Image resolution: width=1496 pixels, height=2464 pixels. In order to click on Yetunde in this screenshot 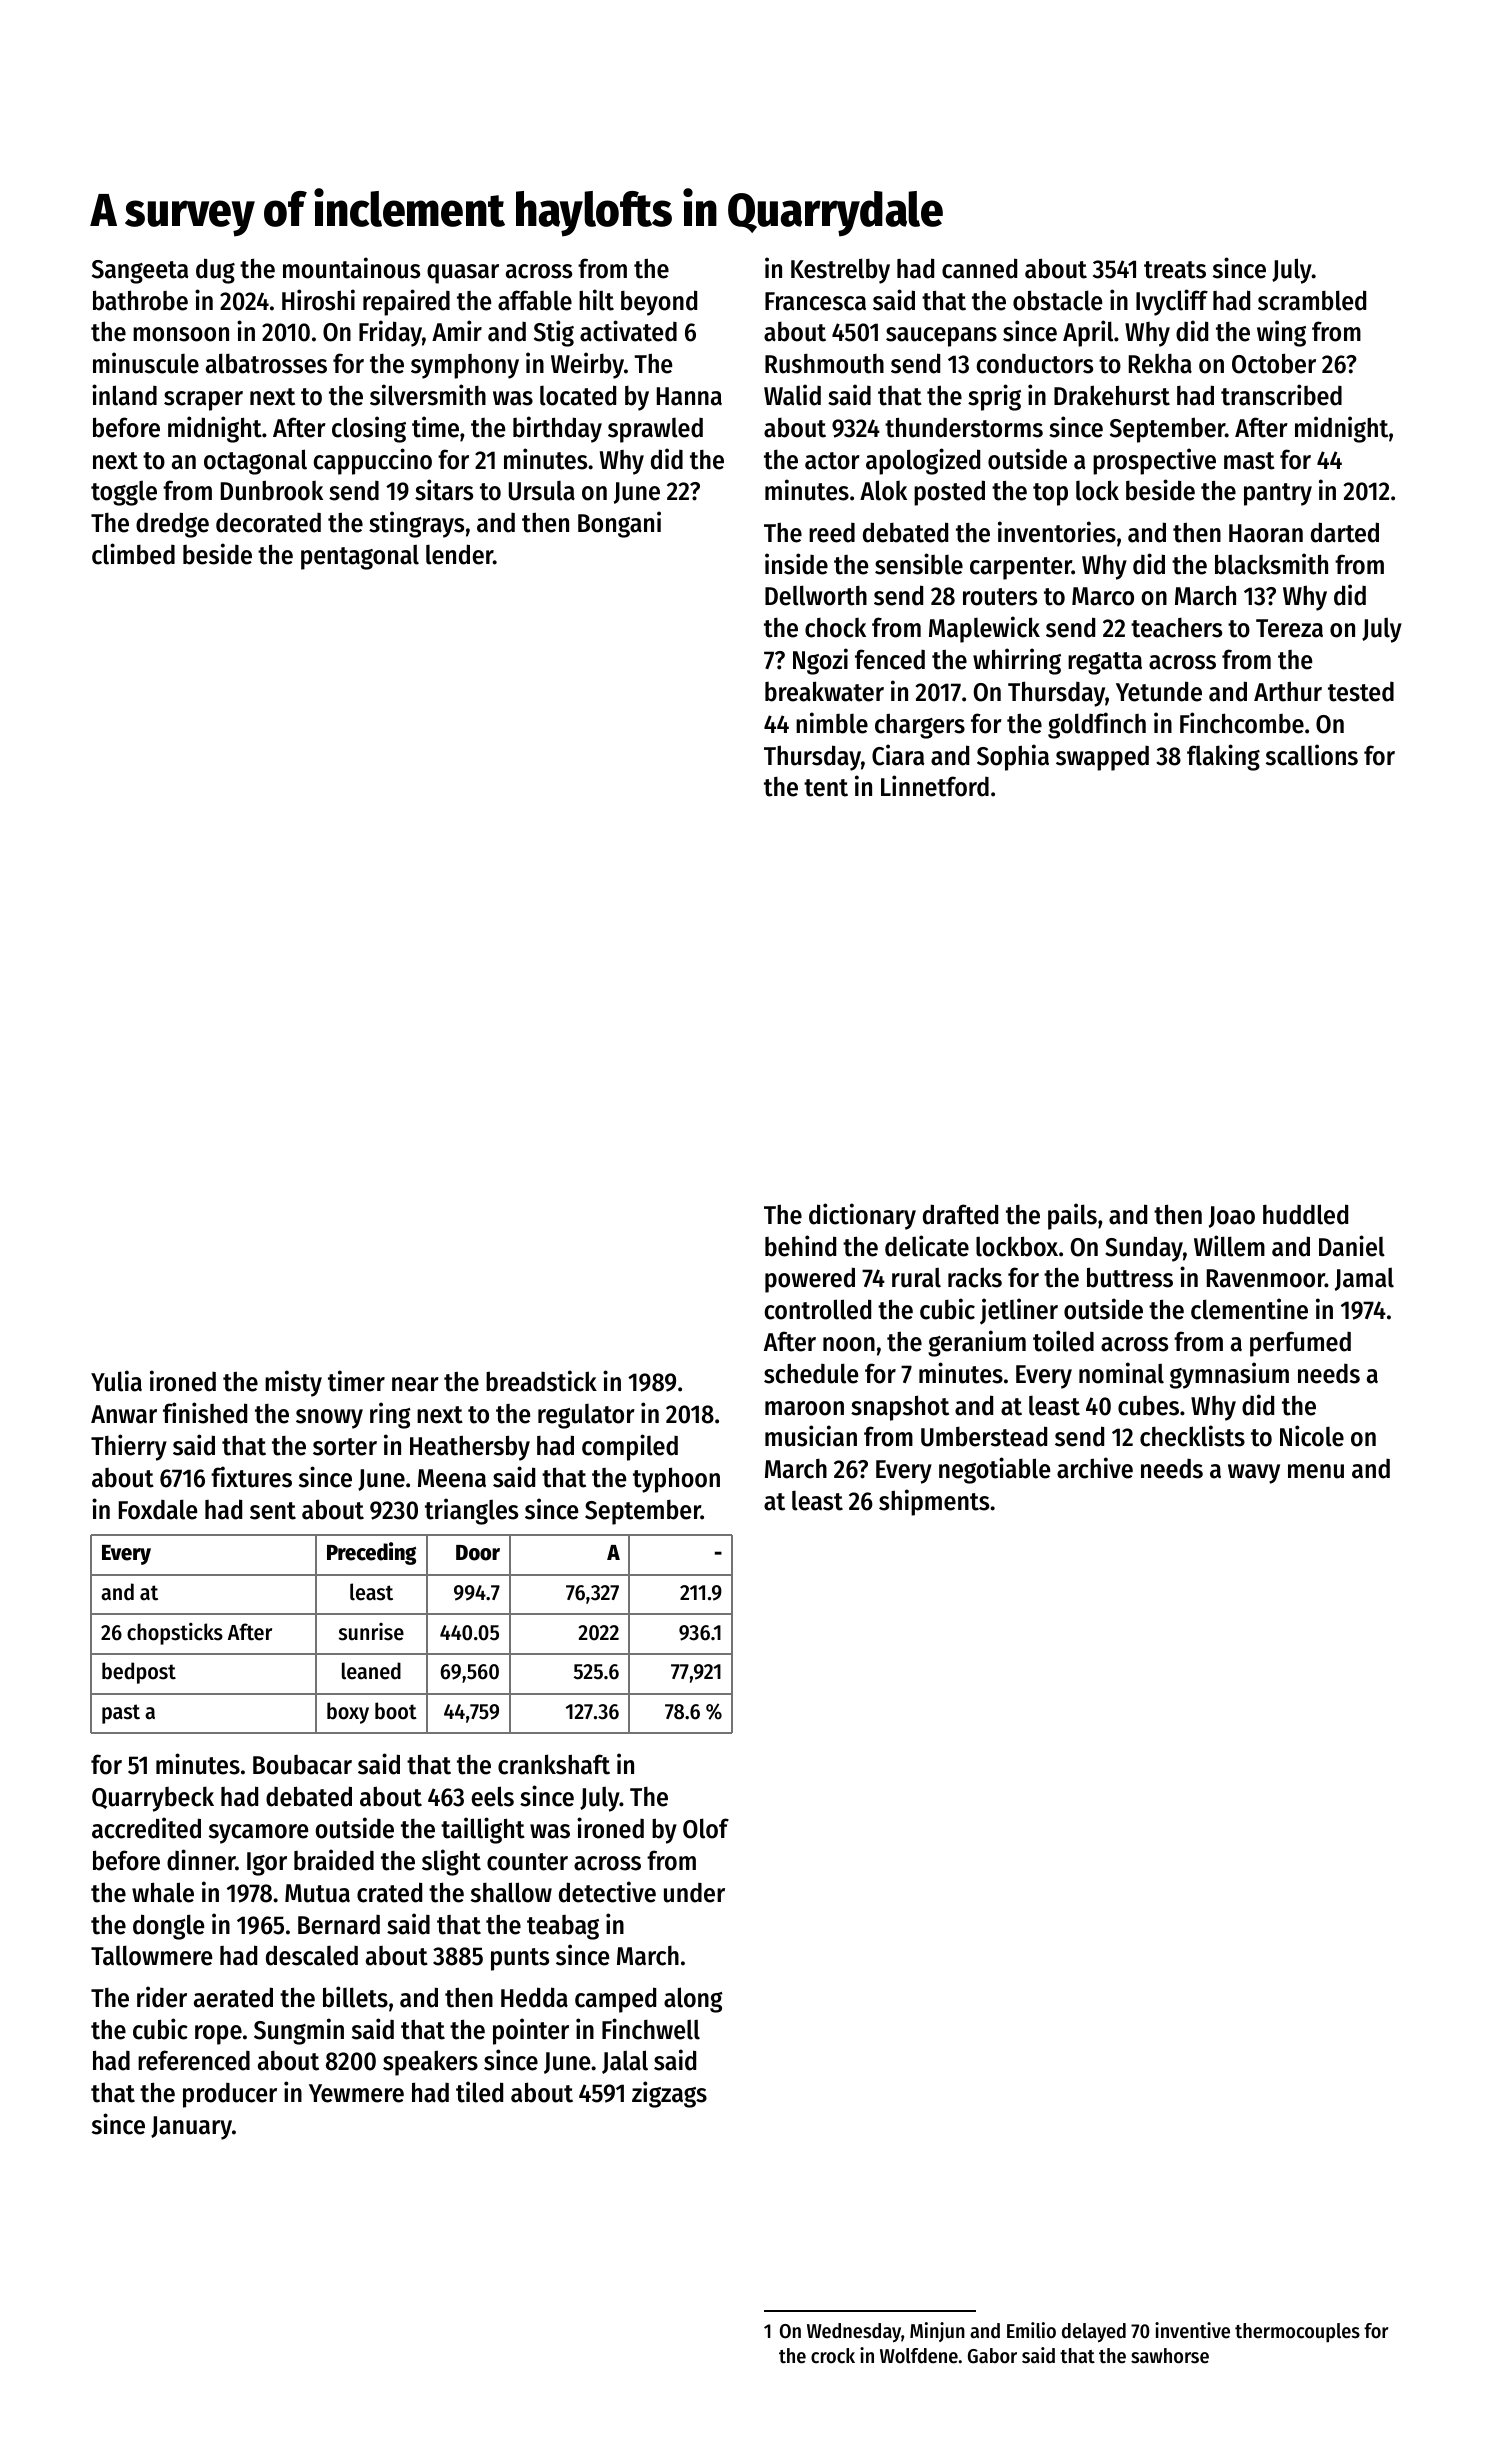, I will do `click(1159, 691)`.
